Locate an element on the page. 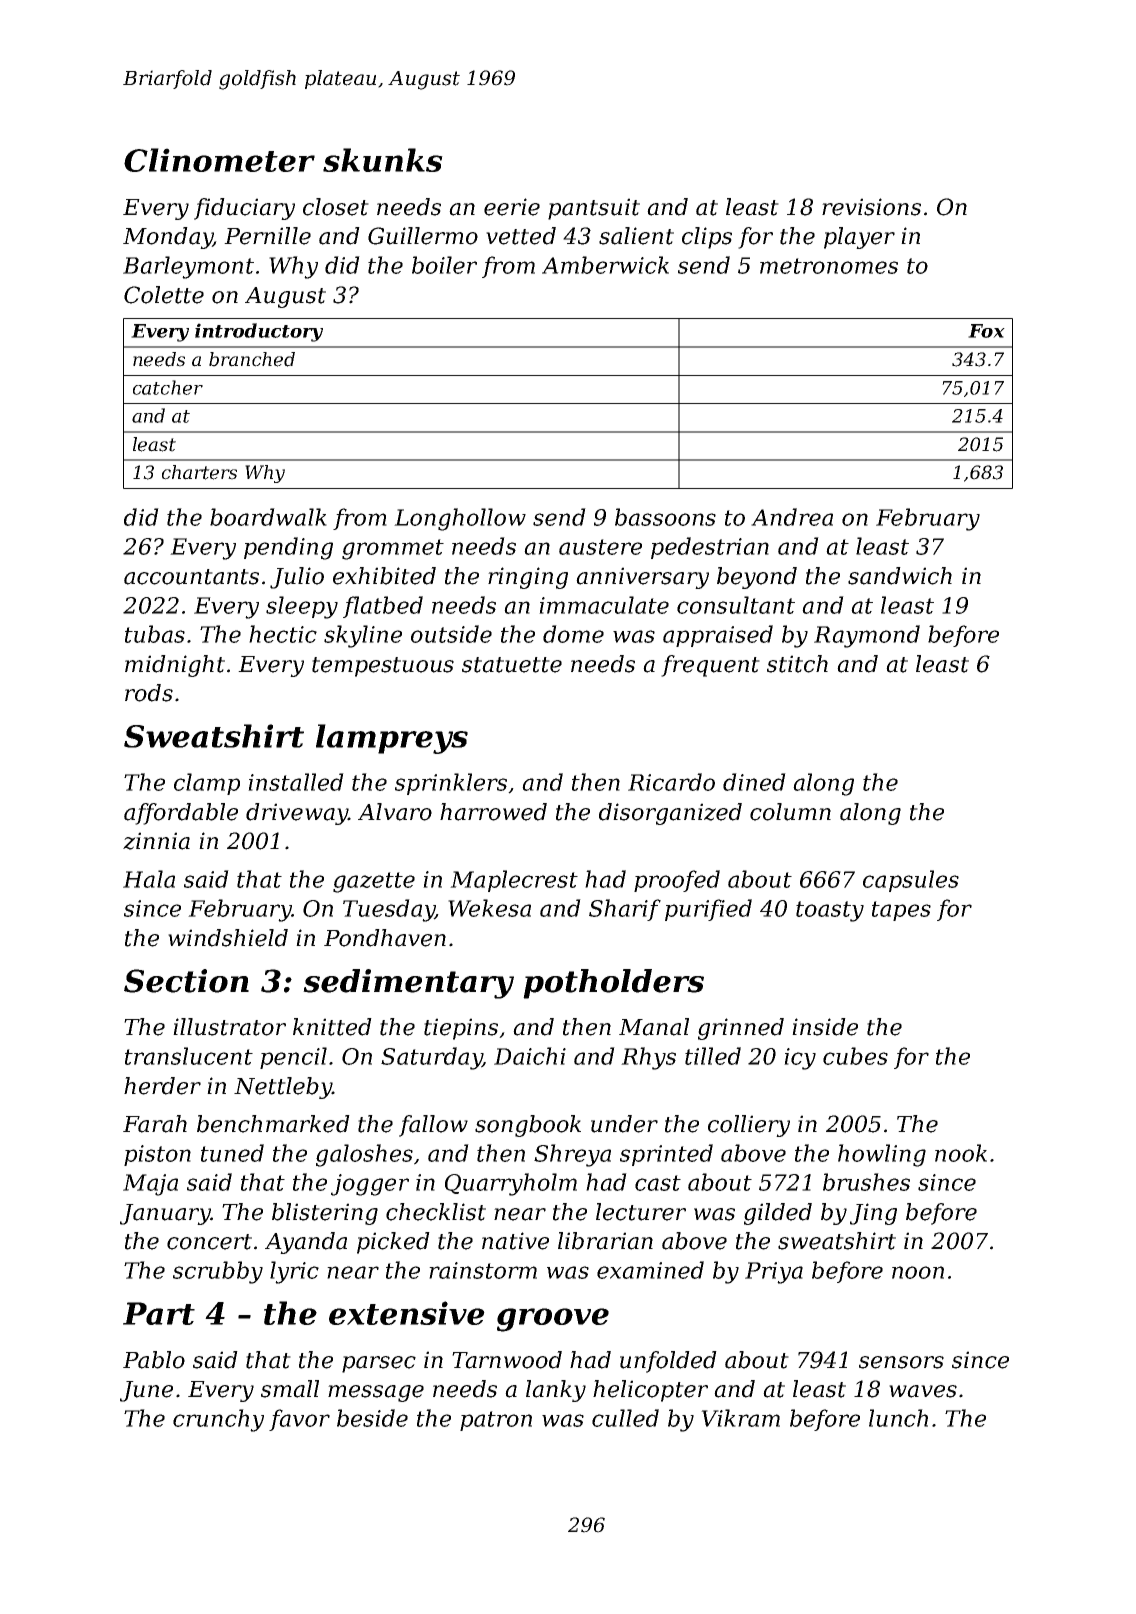  jogger is located at coordinates (370, 1185).
